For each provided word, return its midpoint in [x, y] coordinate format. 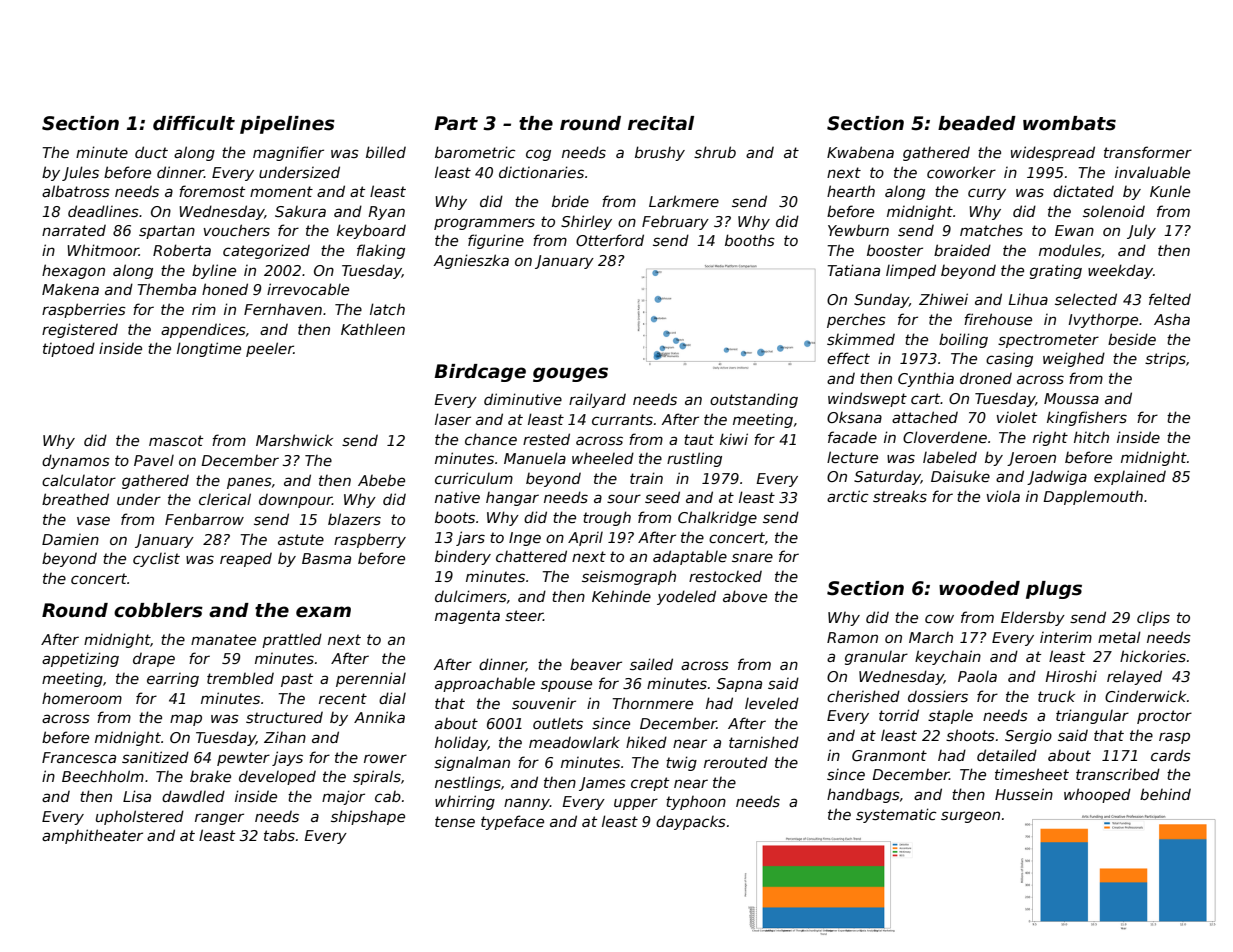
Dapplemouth [1093, 497]
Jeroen [1031, 459]
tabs [279, 835]
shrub [715, 152]
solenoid [1114, 211]
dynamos [76, 461]
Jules [80, 173]
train [646, 478]
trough [607, 518]
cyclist [156, 560]
